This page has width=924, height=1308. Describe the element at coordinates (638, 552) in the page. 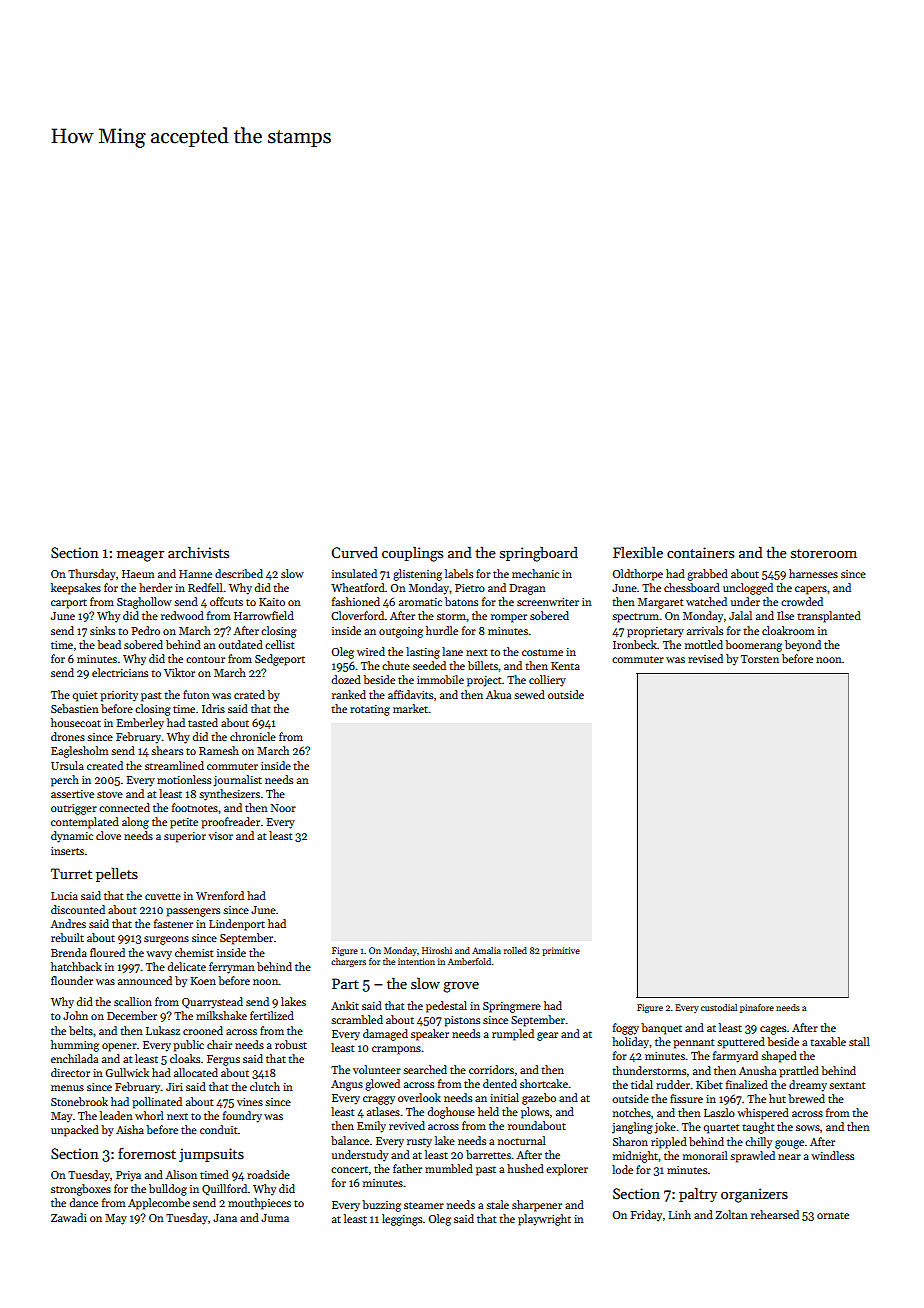

I see `Flexible` at that location.
